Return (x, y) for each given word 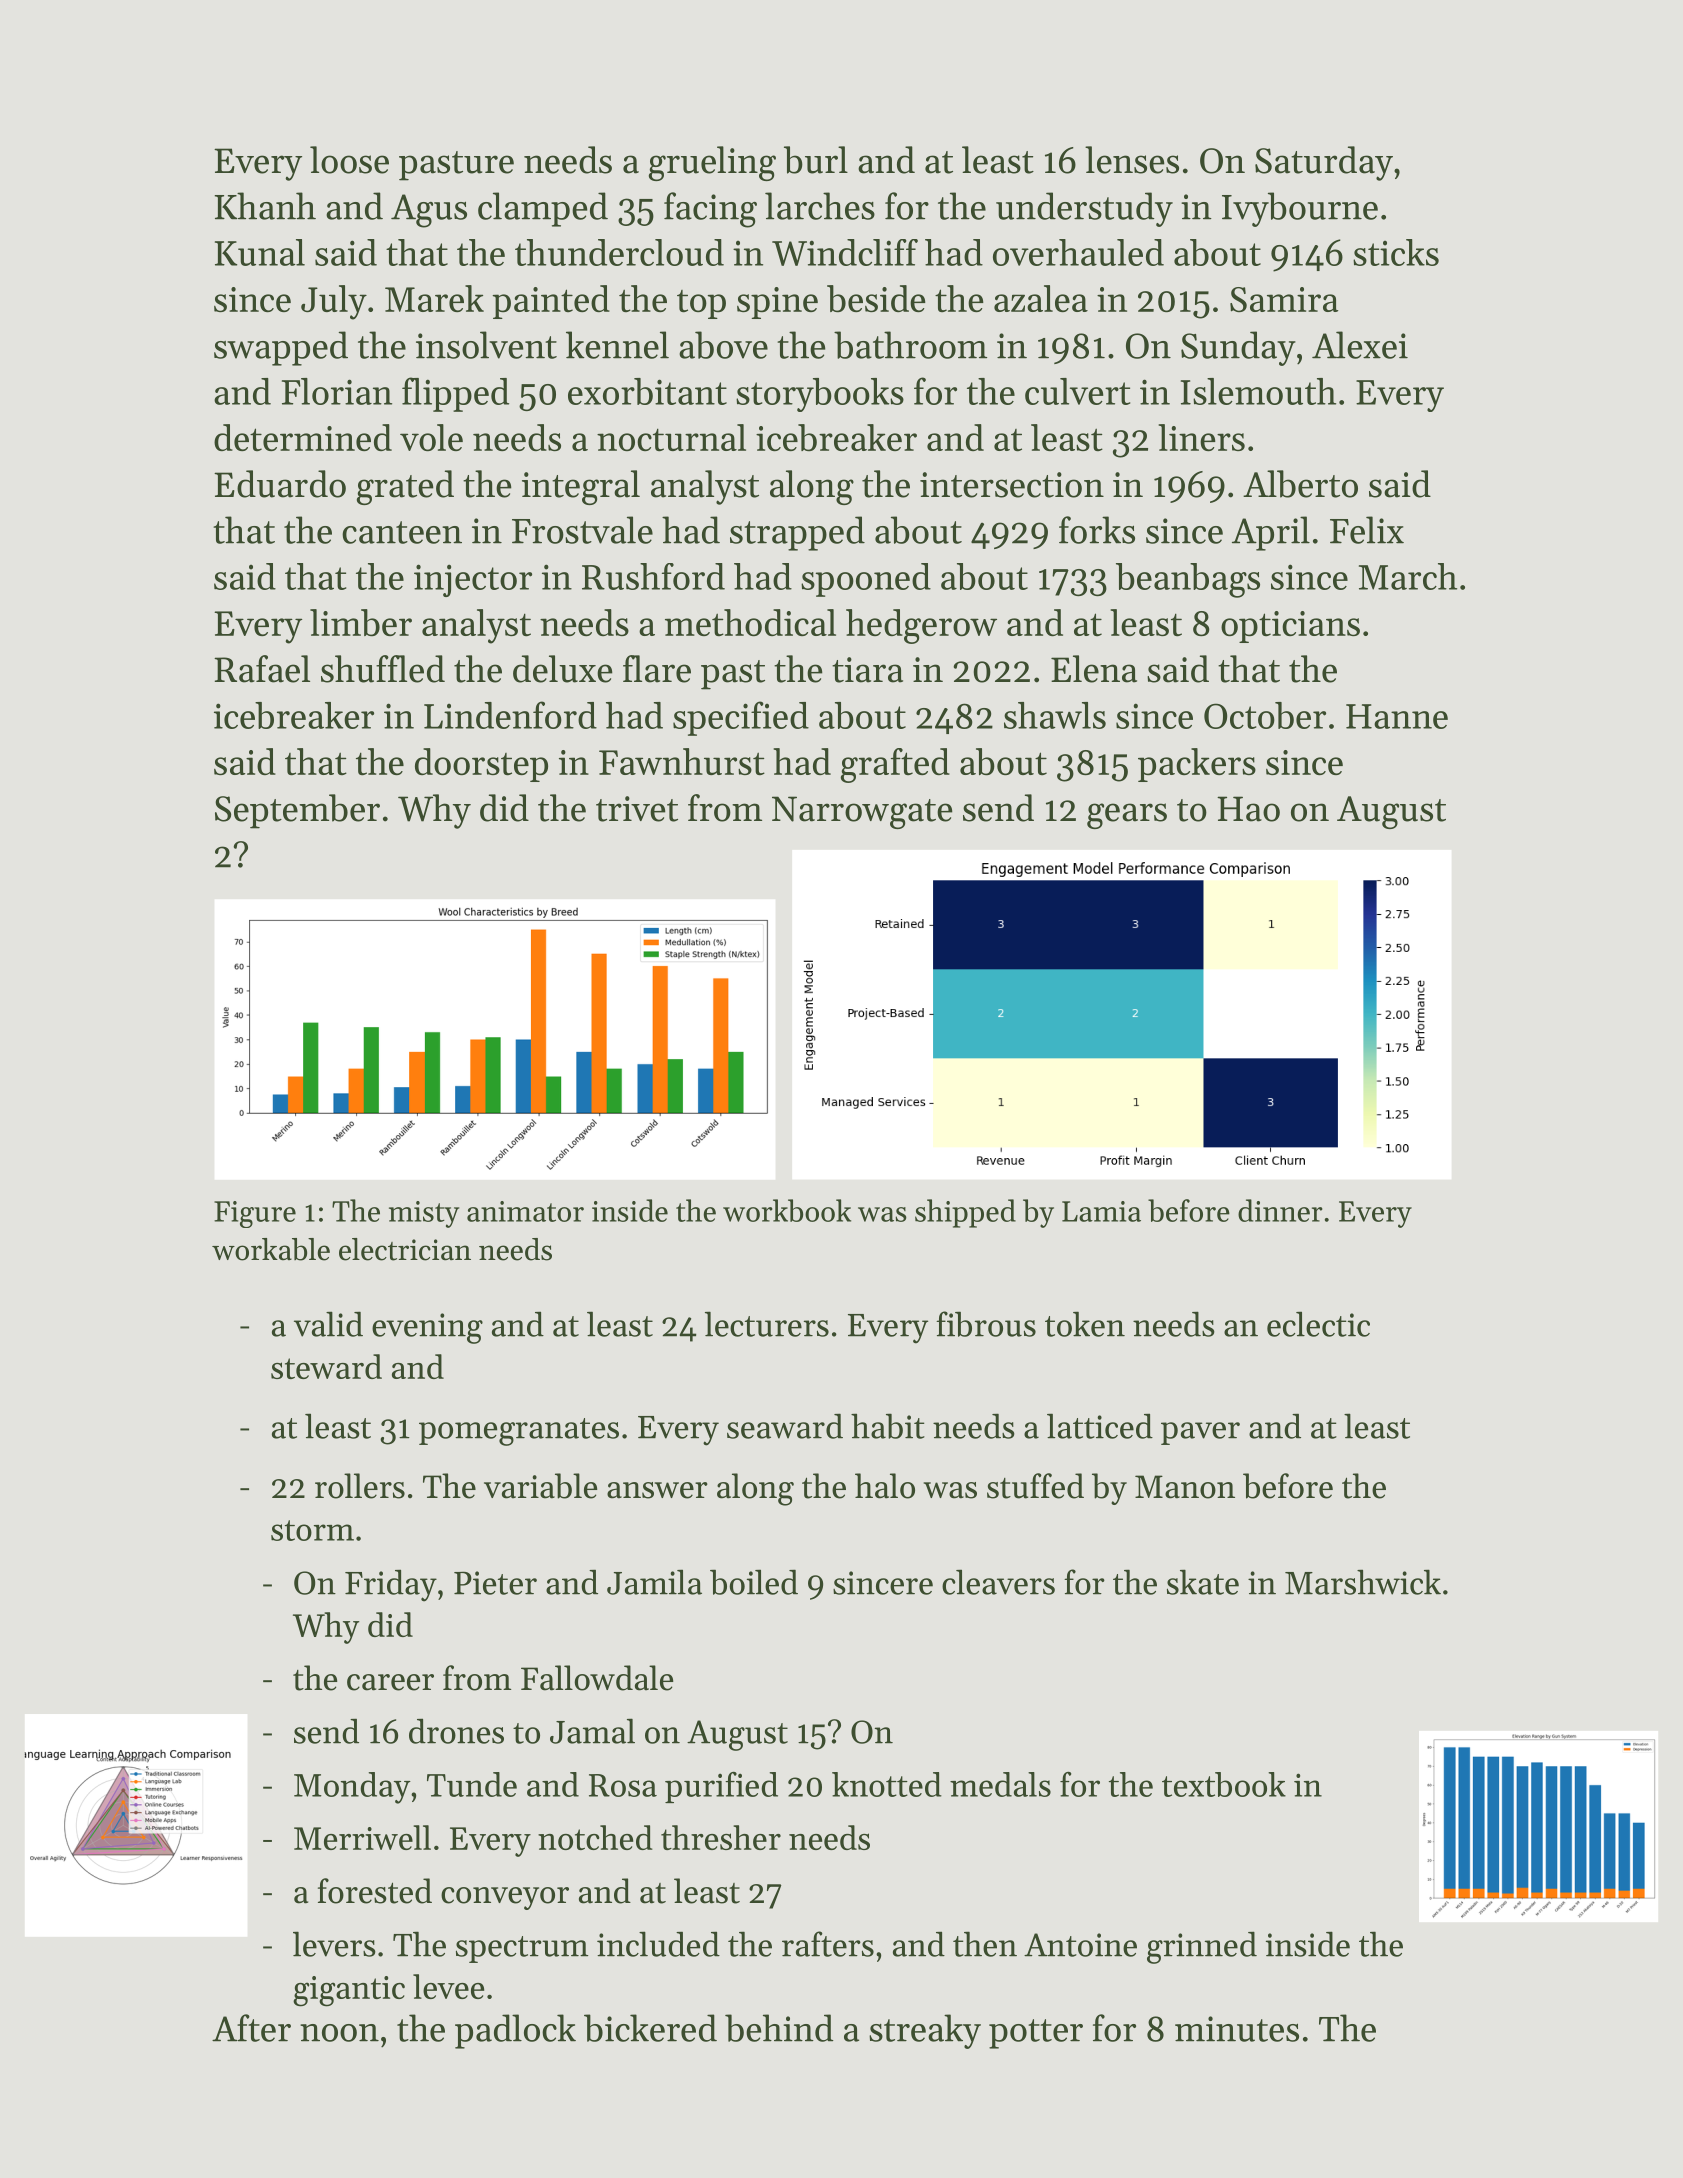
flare (657, 669)
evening (427, 1328)
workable (271, 1249)
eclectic (1318, 1324)
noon (339, 2033)
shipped (965, 1213)
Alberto (1300, 484)
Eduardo (280, 484)
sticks (1396, 252)
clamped (543, 209)
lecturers (767, 1324)
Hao (1248, 809)
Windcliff (845, 252)
